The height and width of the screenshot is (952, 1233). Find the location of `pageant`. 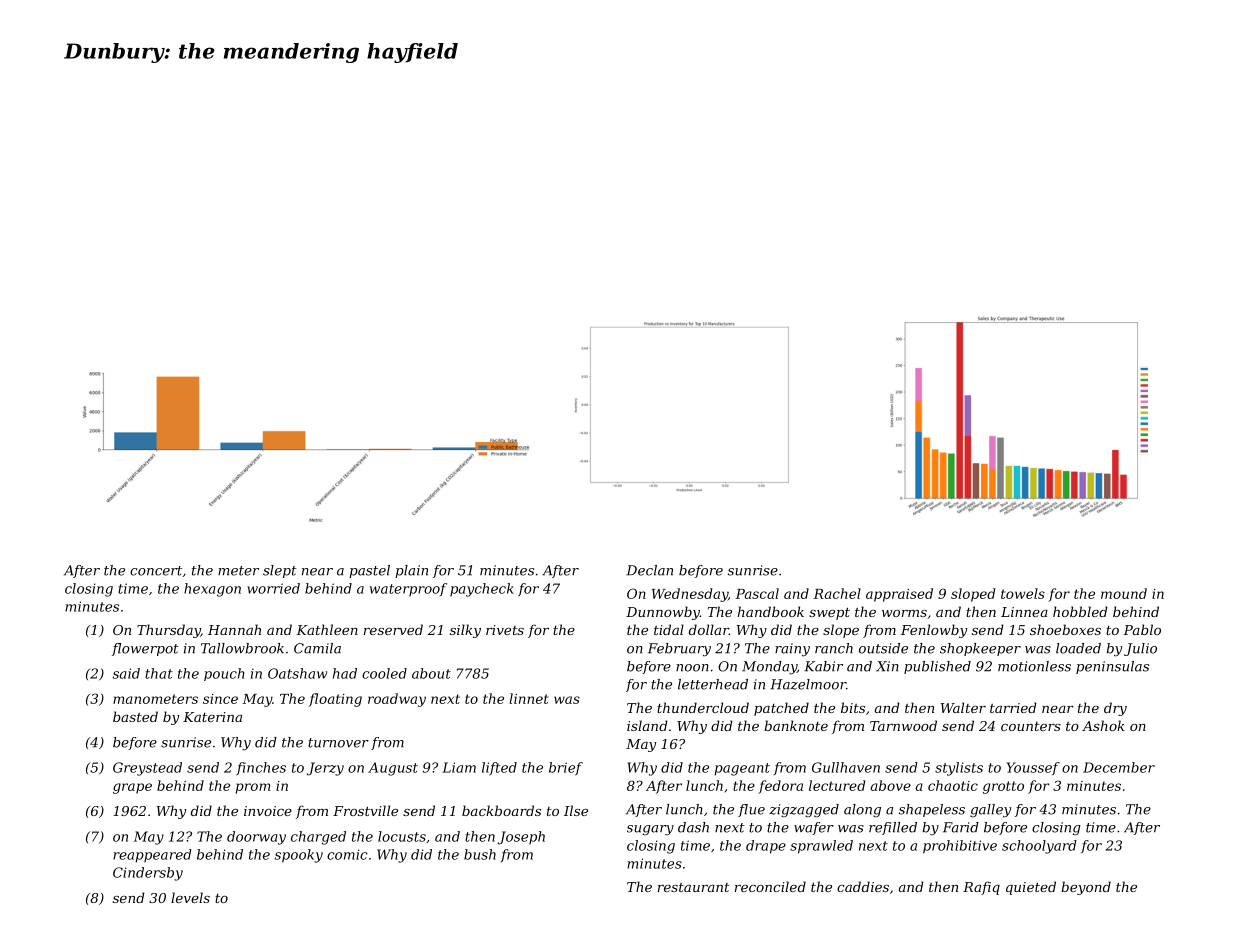

pageant is located at coordinates (742, 769).
